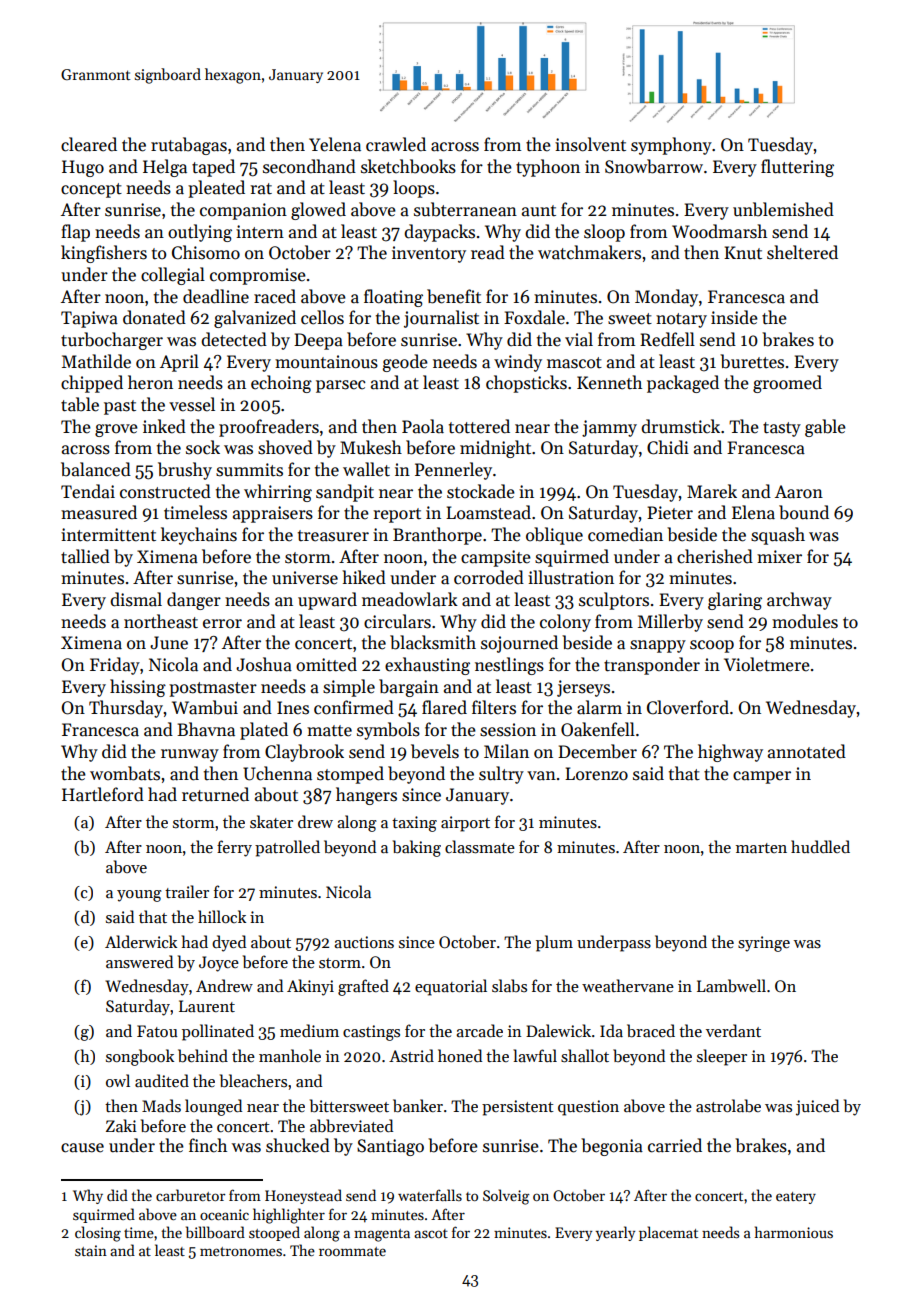 The width and height of the screenshot is (924, 1311). What do you see at coordinates (260, 232) in the screenshot?
I see `intern` at bounding box center [260, 232].
